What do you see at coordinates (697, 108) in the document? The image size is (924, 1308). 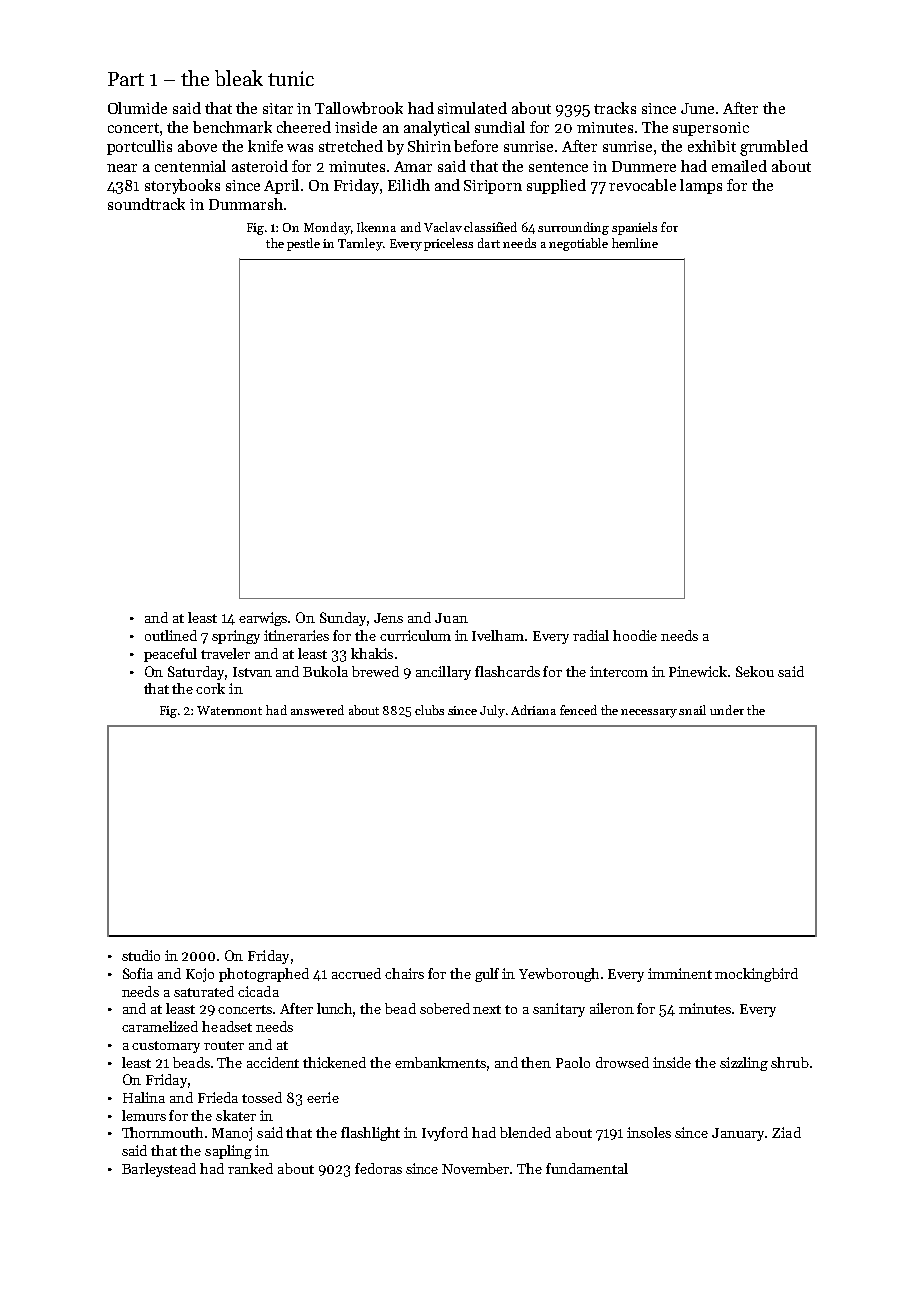 I see `June` at bounding box center [697, 108].
